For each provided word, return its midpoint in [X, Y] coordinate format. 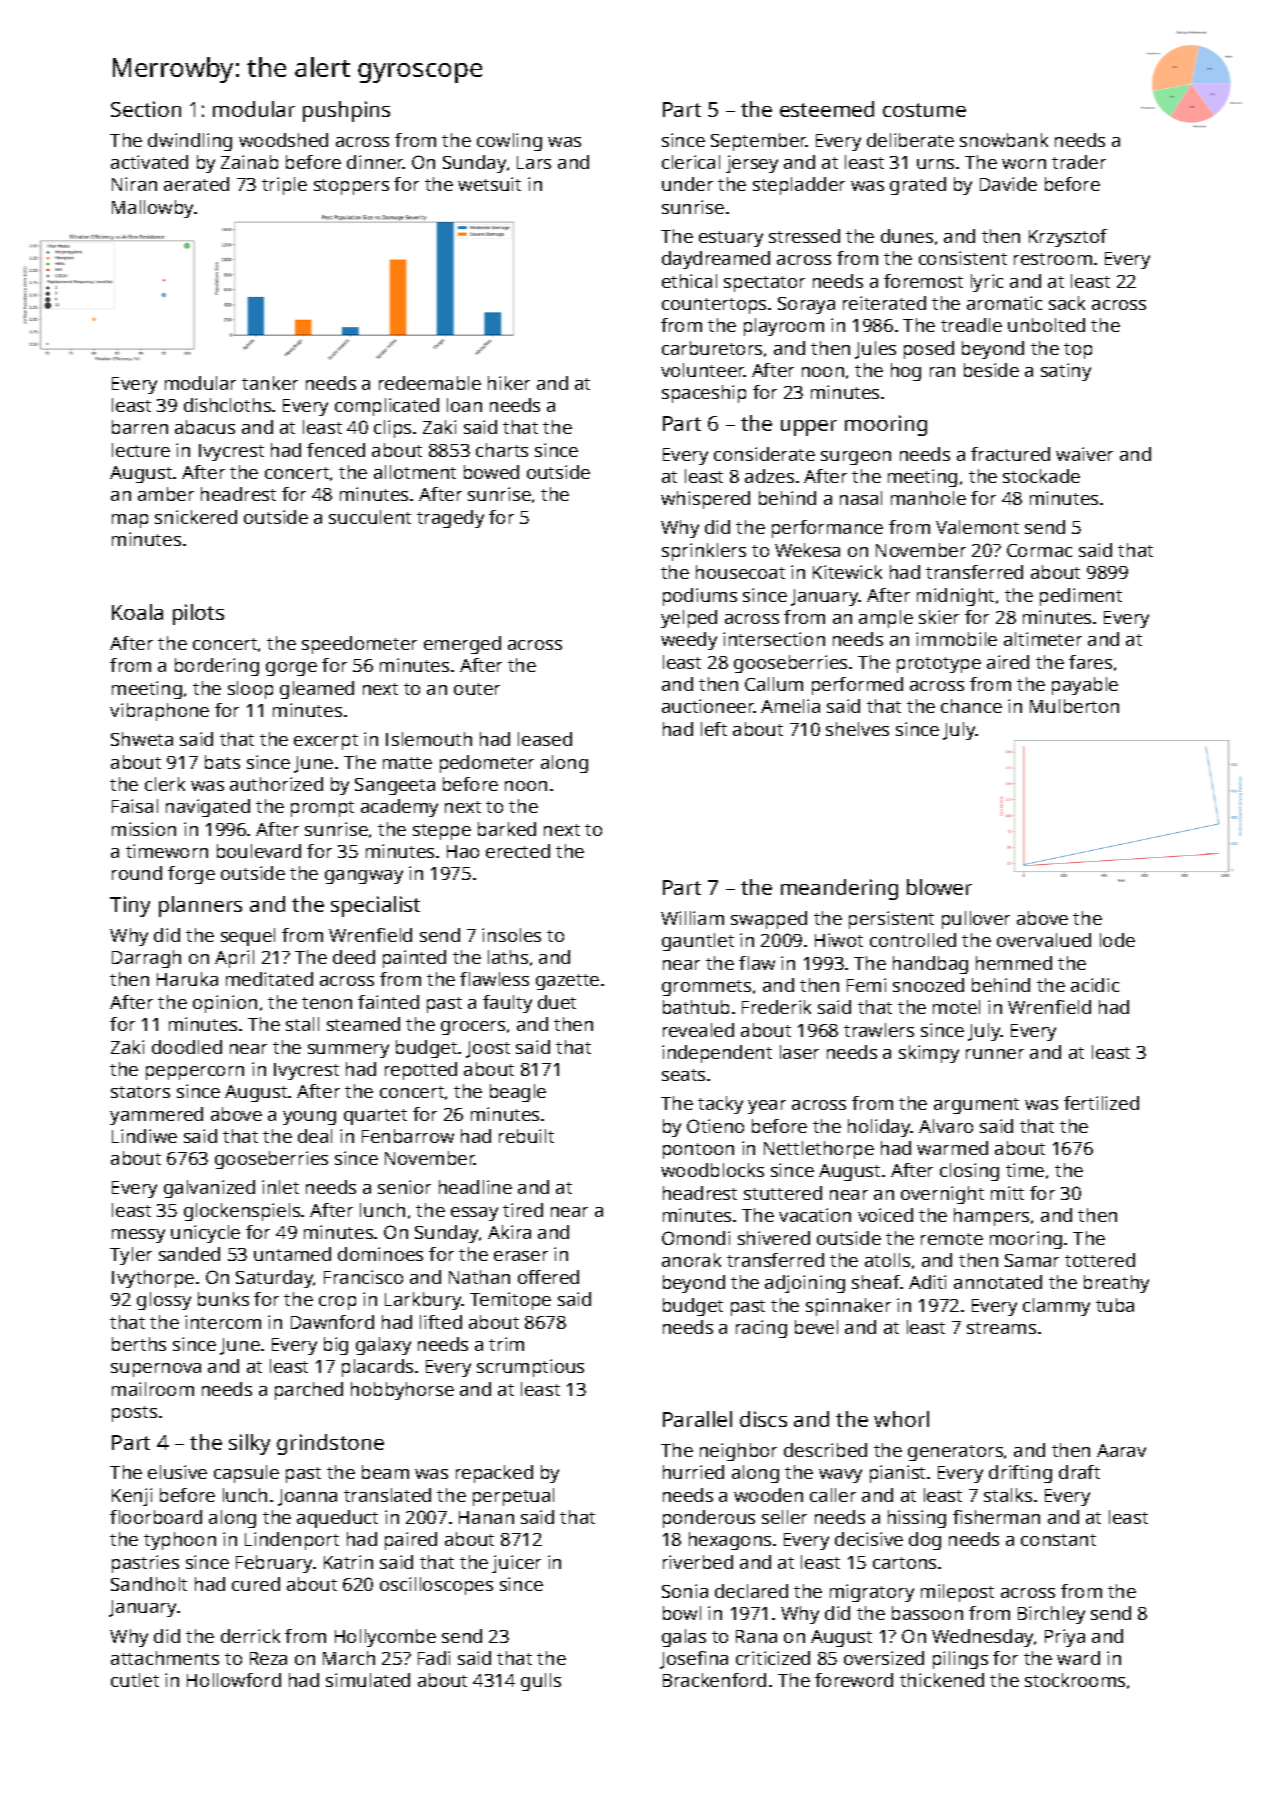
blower [939, 887]
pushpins [346, 111]
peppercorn [195, 1073]
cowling [509, 142]
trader [1079, 162]
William [692, 918]
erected [518, 851]
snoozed [928, 985]
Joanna [307, 1497]
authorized [276, 784]
